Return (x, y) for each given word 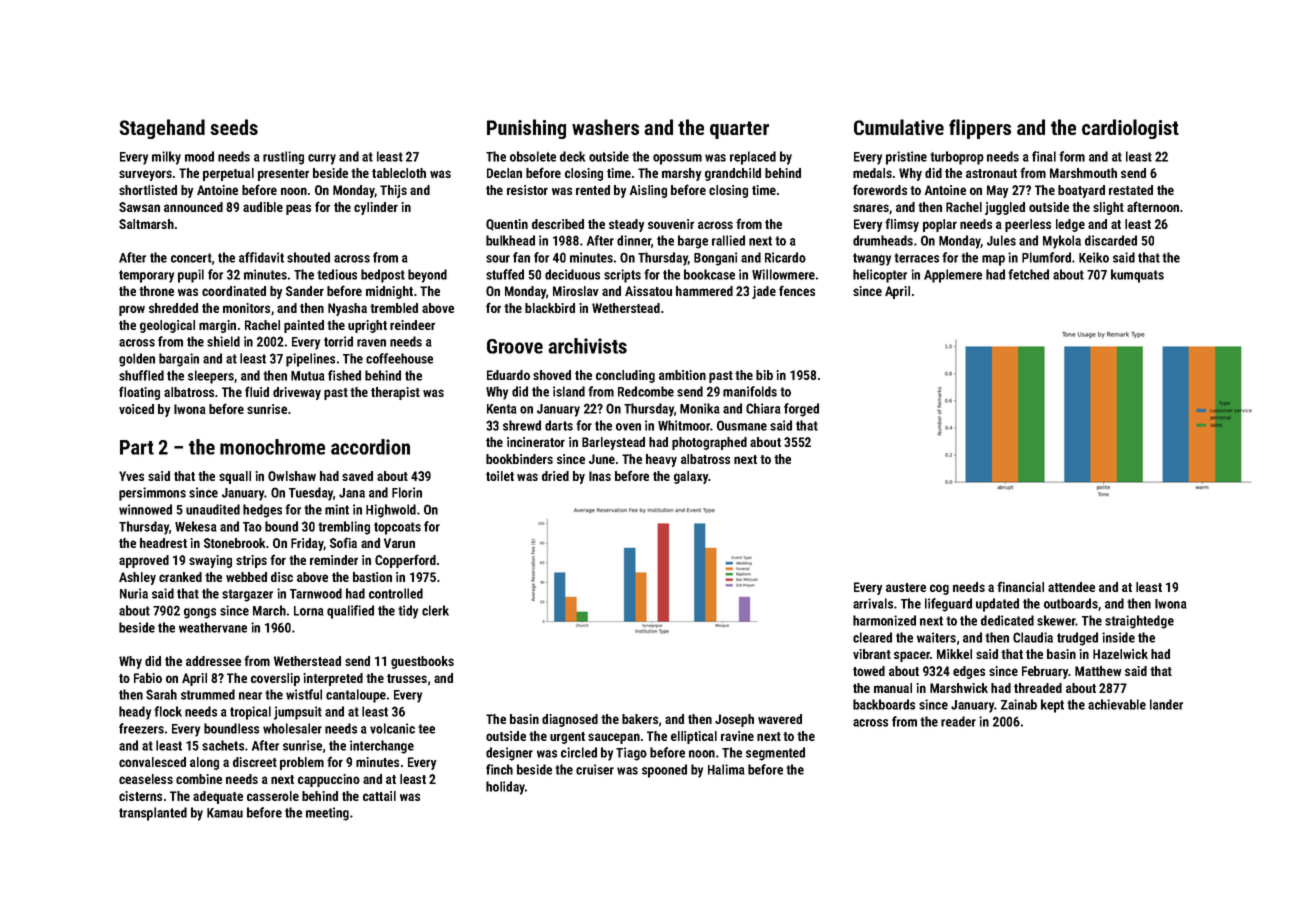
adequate (218, 797)
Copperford (405, 561)
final (1044, 156)
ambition (682, 375)
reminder (334, 560)
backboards (884, 704)
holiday (505, 788)
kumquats (1137, 276)
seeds (234, 127)
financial (1020, 586)
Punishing (526, 129)
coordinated (234, 291)
